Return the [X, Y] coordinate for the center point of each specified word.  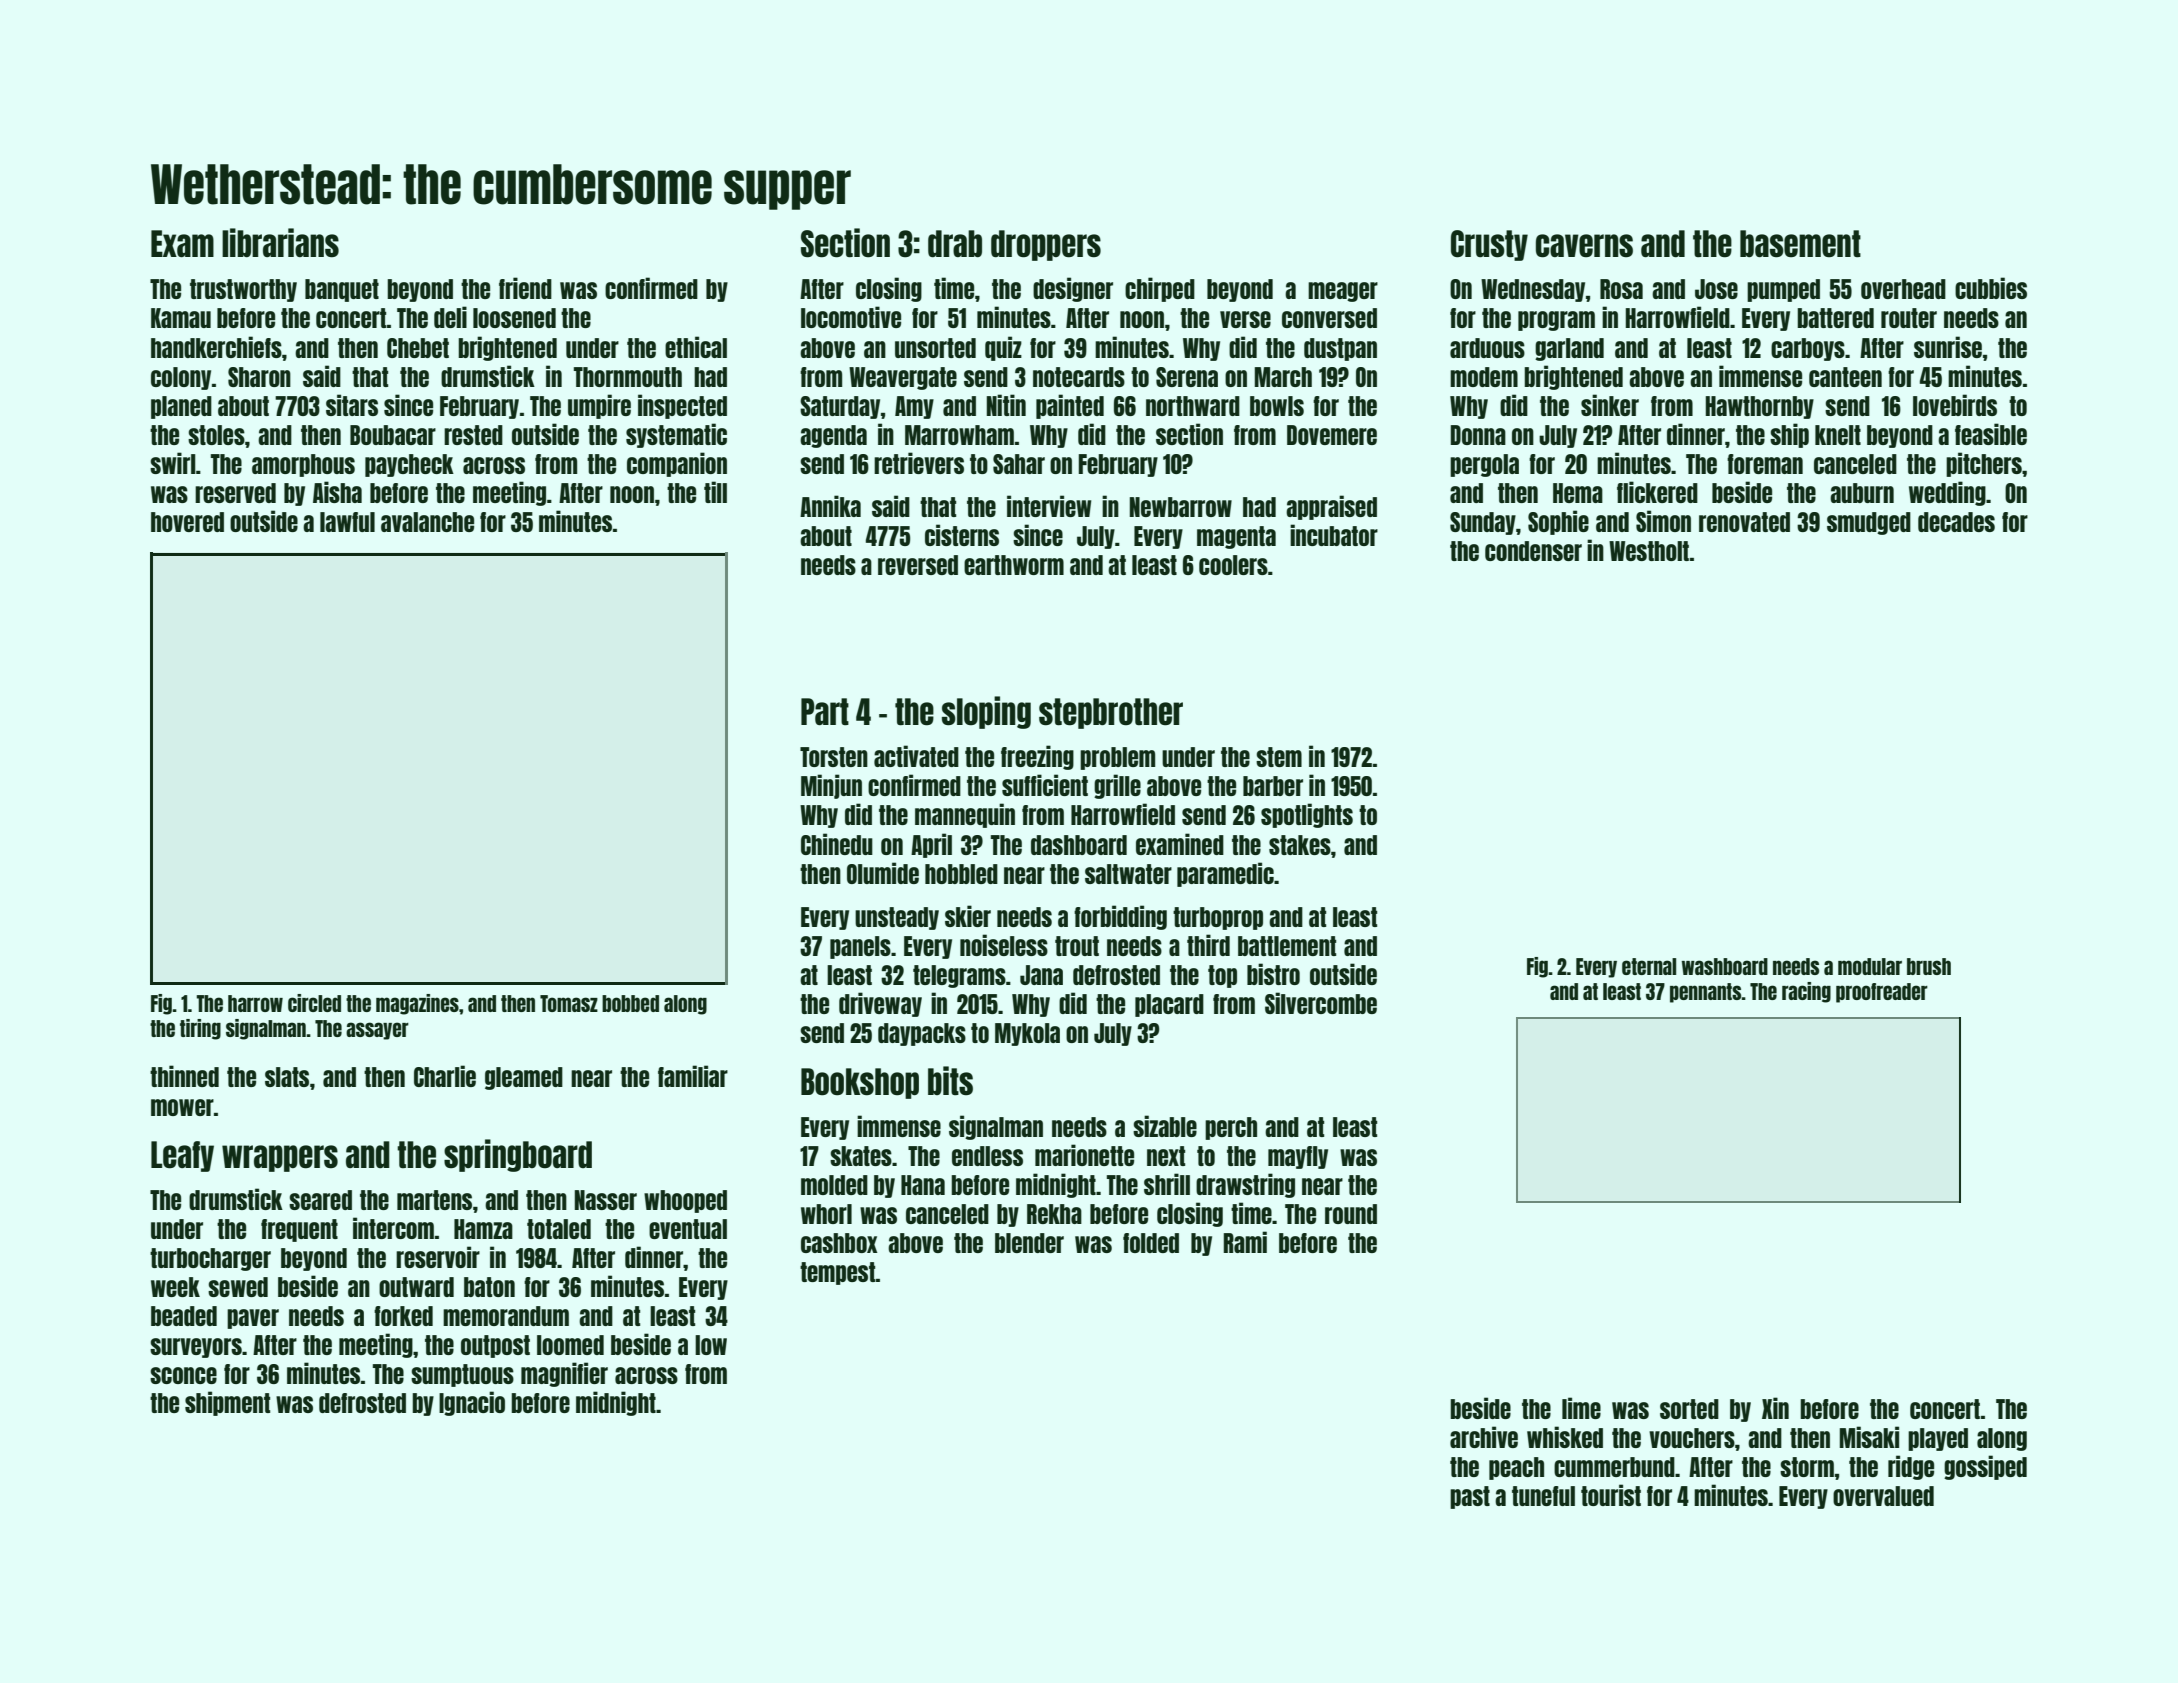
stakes [1300, 845]
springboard [518, 1155]
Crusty [1489, 245]
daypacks [922, 1034]
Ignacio [472, 1403]
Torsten [834, 757]
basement [1800, 244]
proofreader [1882, 993]
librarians [280, 243]
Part [825, 711]
